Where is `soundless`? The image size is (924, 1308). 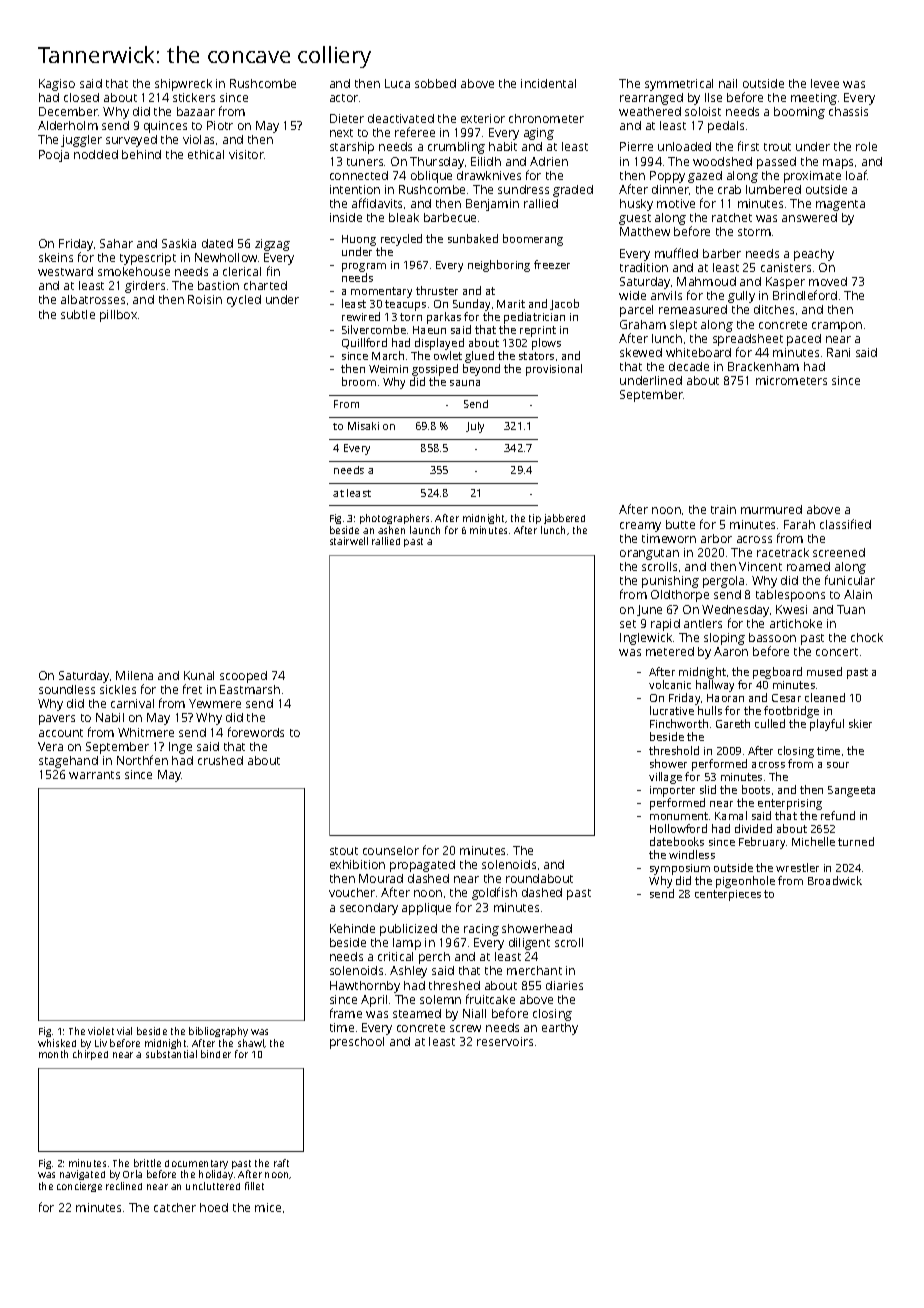 soundless is located at coordinates (67, 689).
